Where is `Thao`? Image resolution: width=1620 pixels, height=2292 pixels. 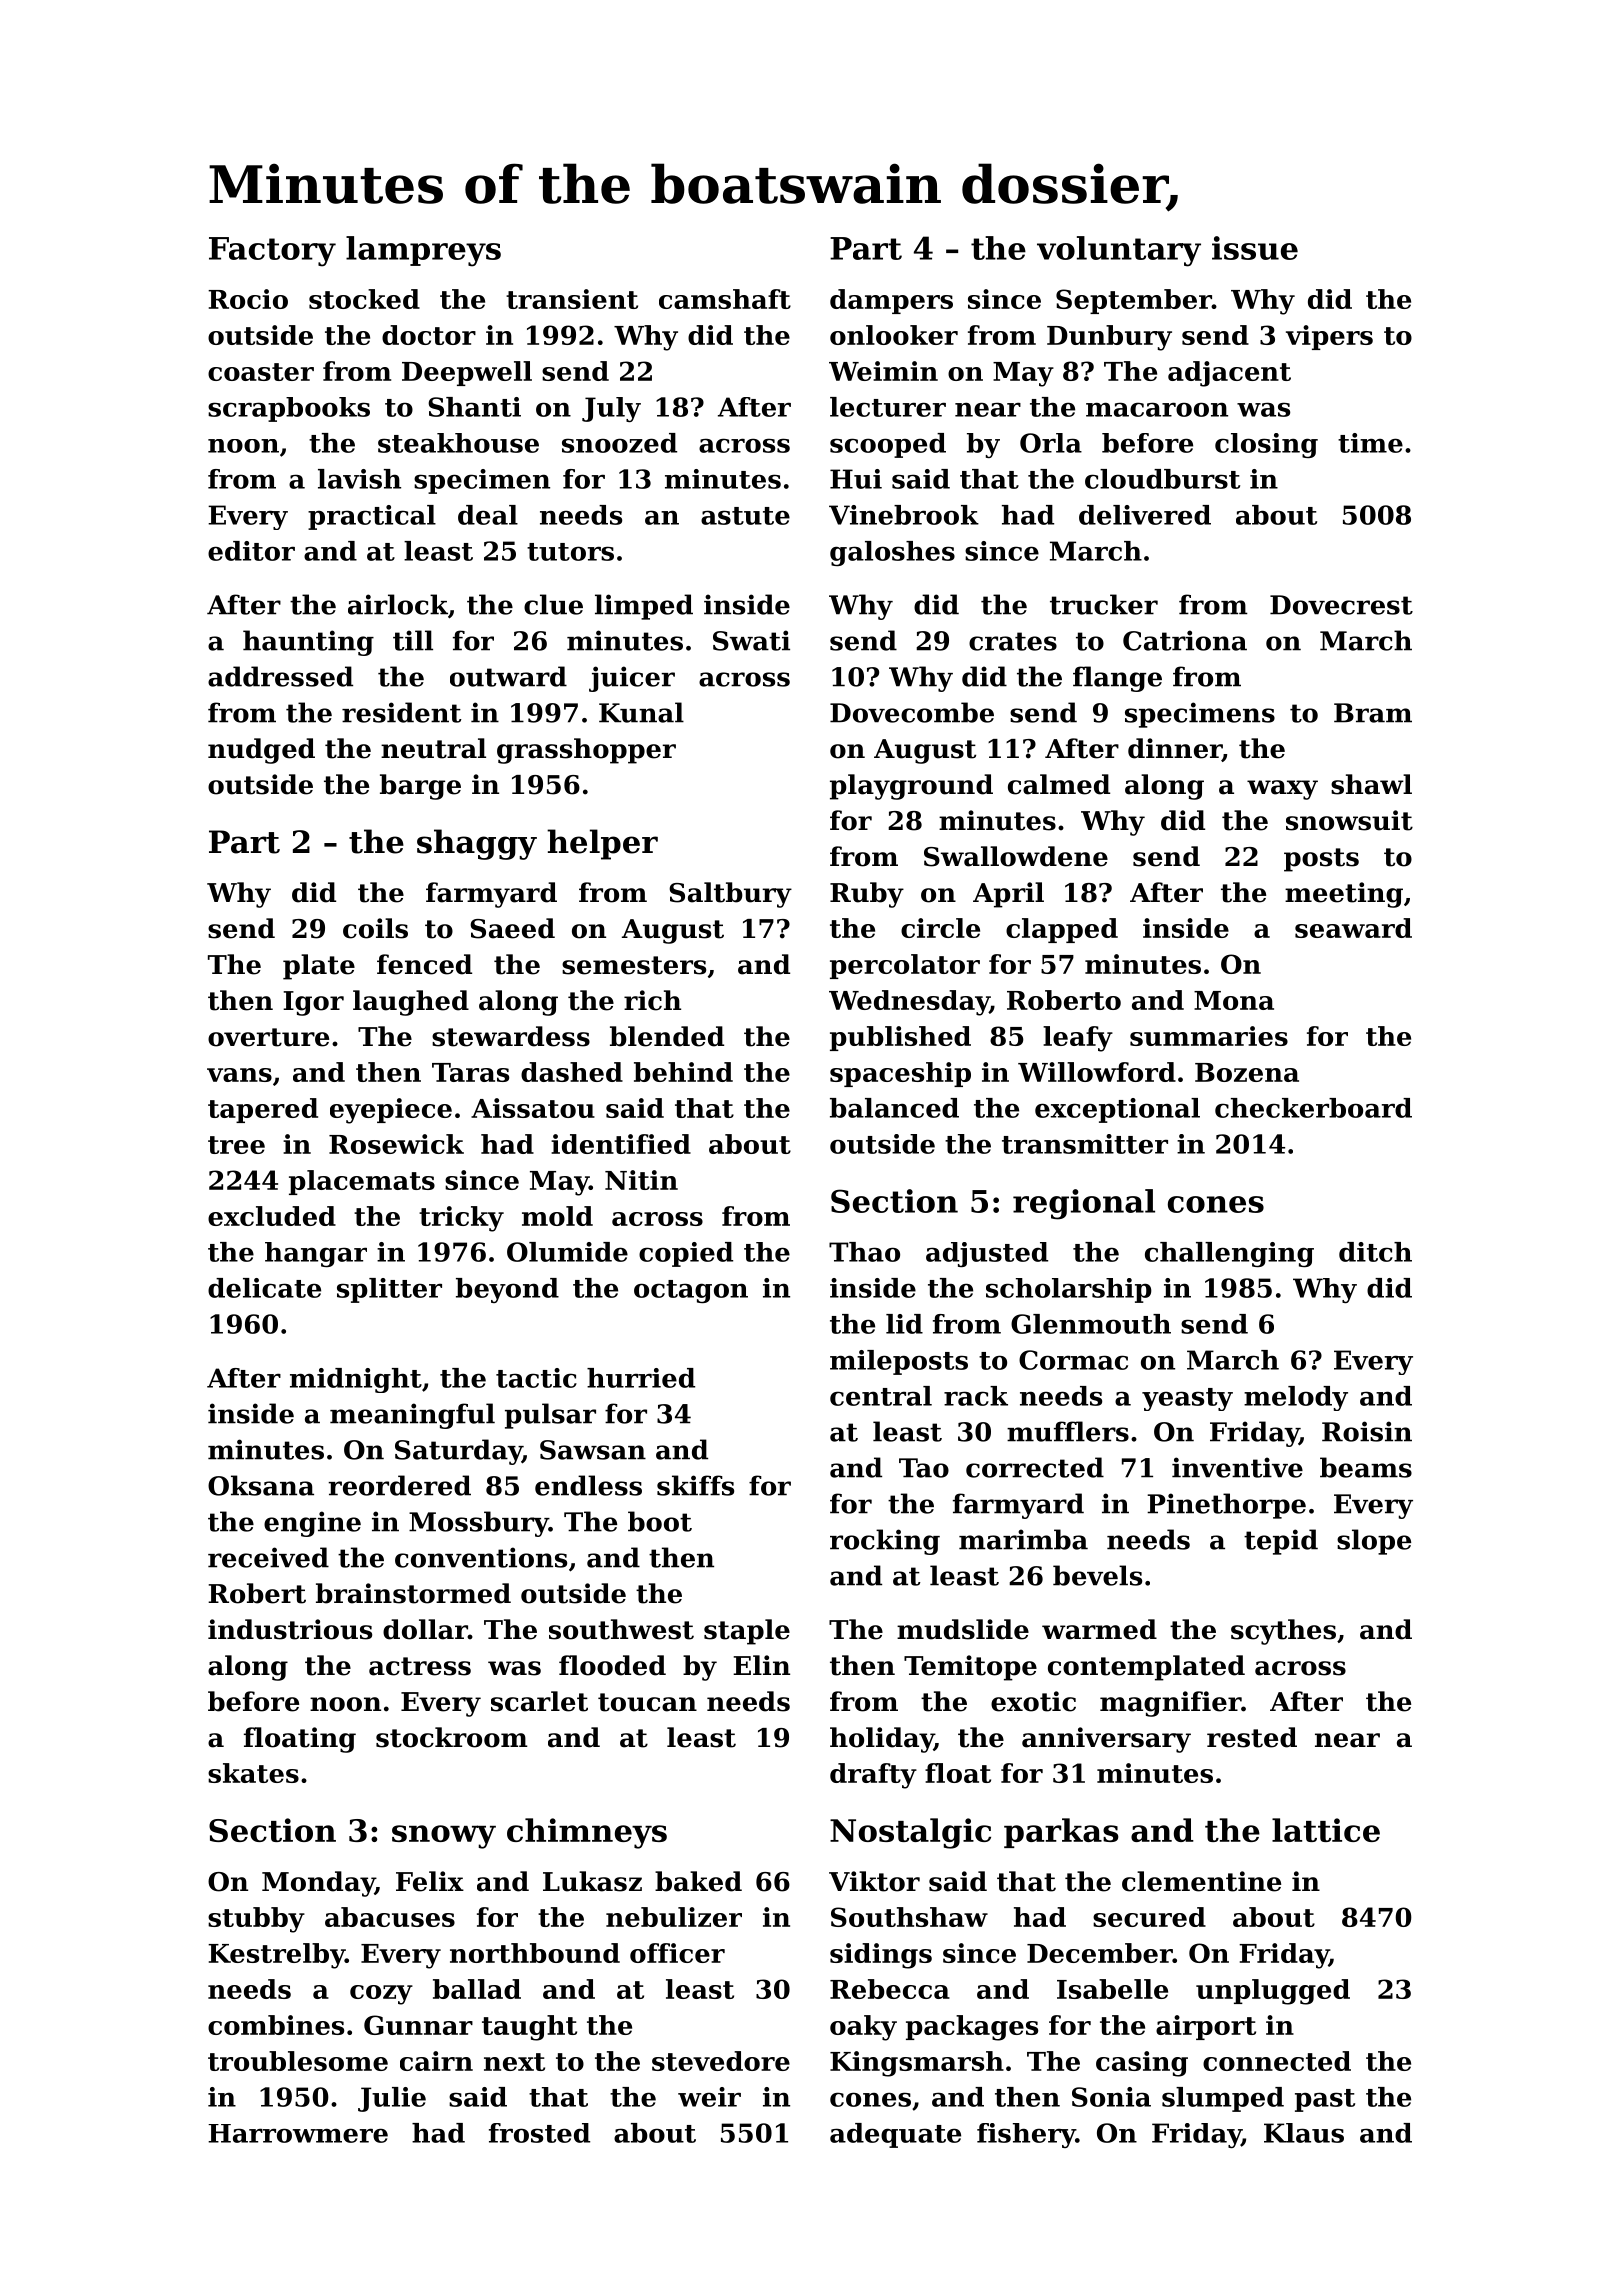 Thao is located at coordinates (864, 1252).
